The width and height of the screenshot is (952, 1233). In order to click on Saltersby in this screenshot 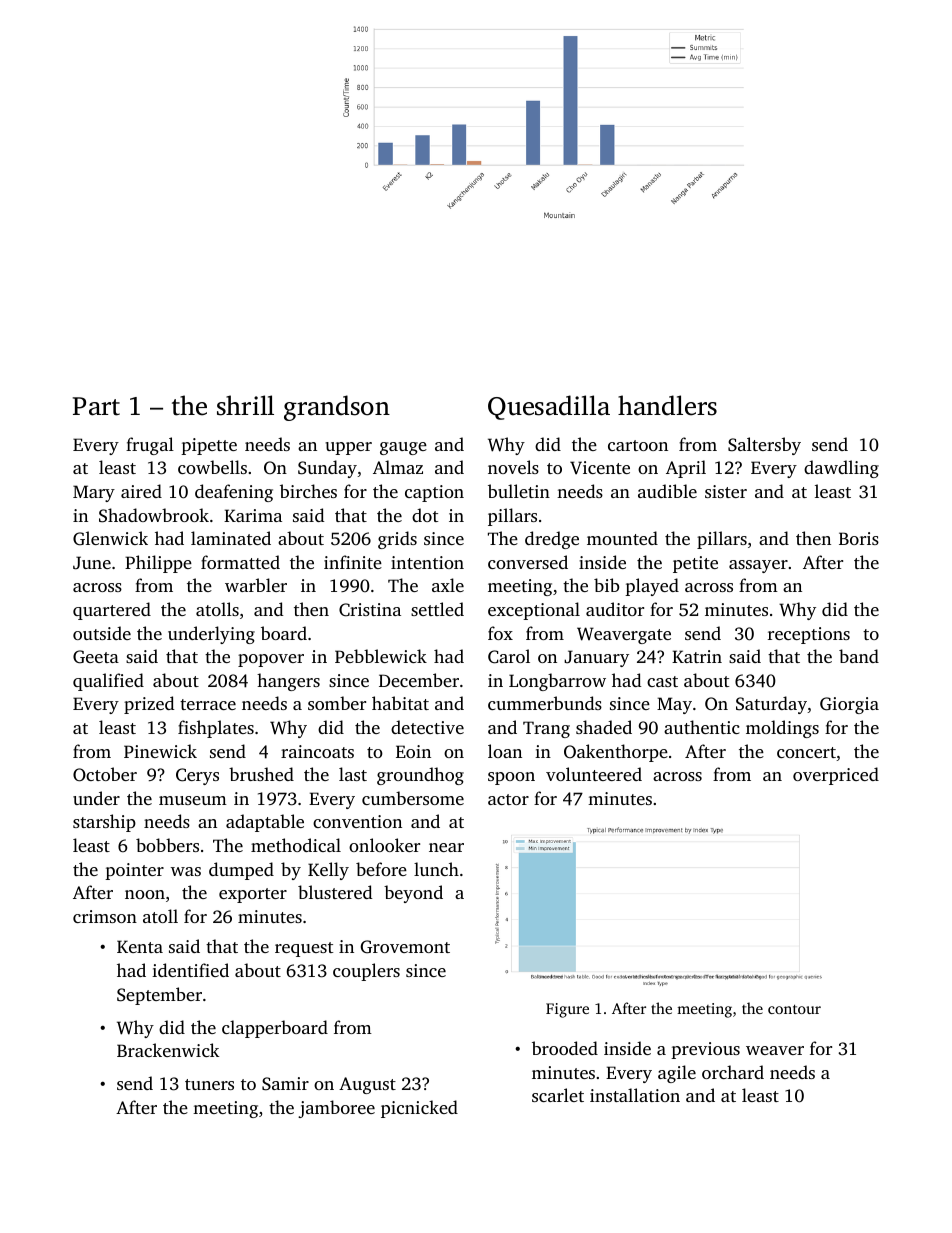, I will do `click(764, 446)`.
